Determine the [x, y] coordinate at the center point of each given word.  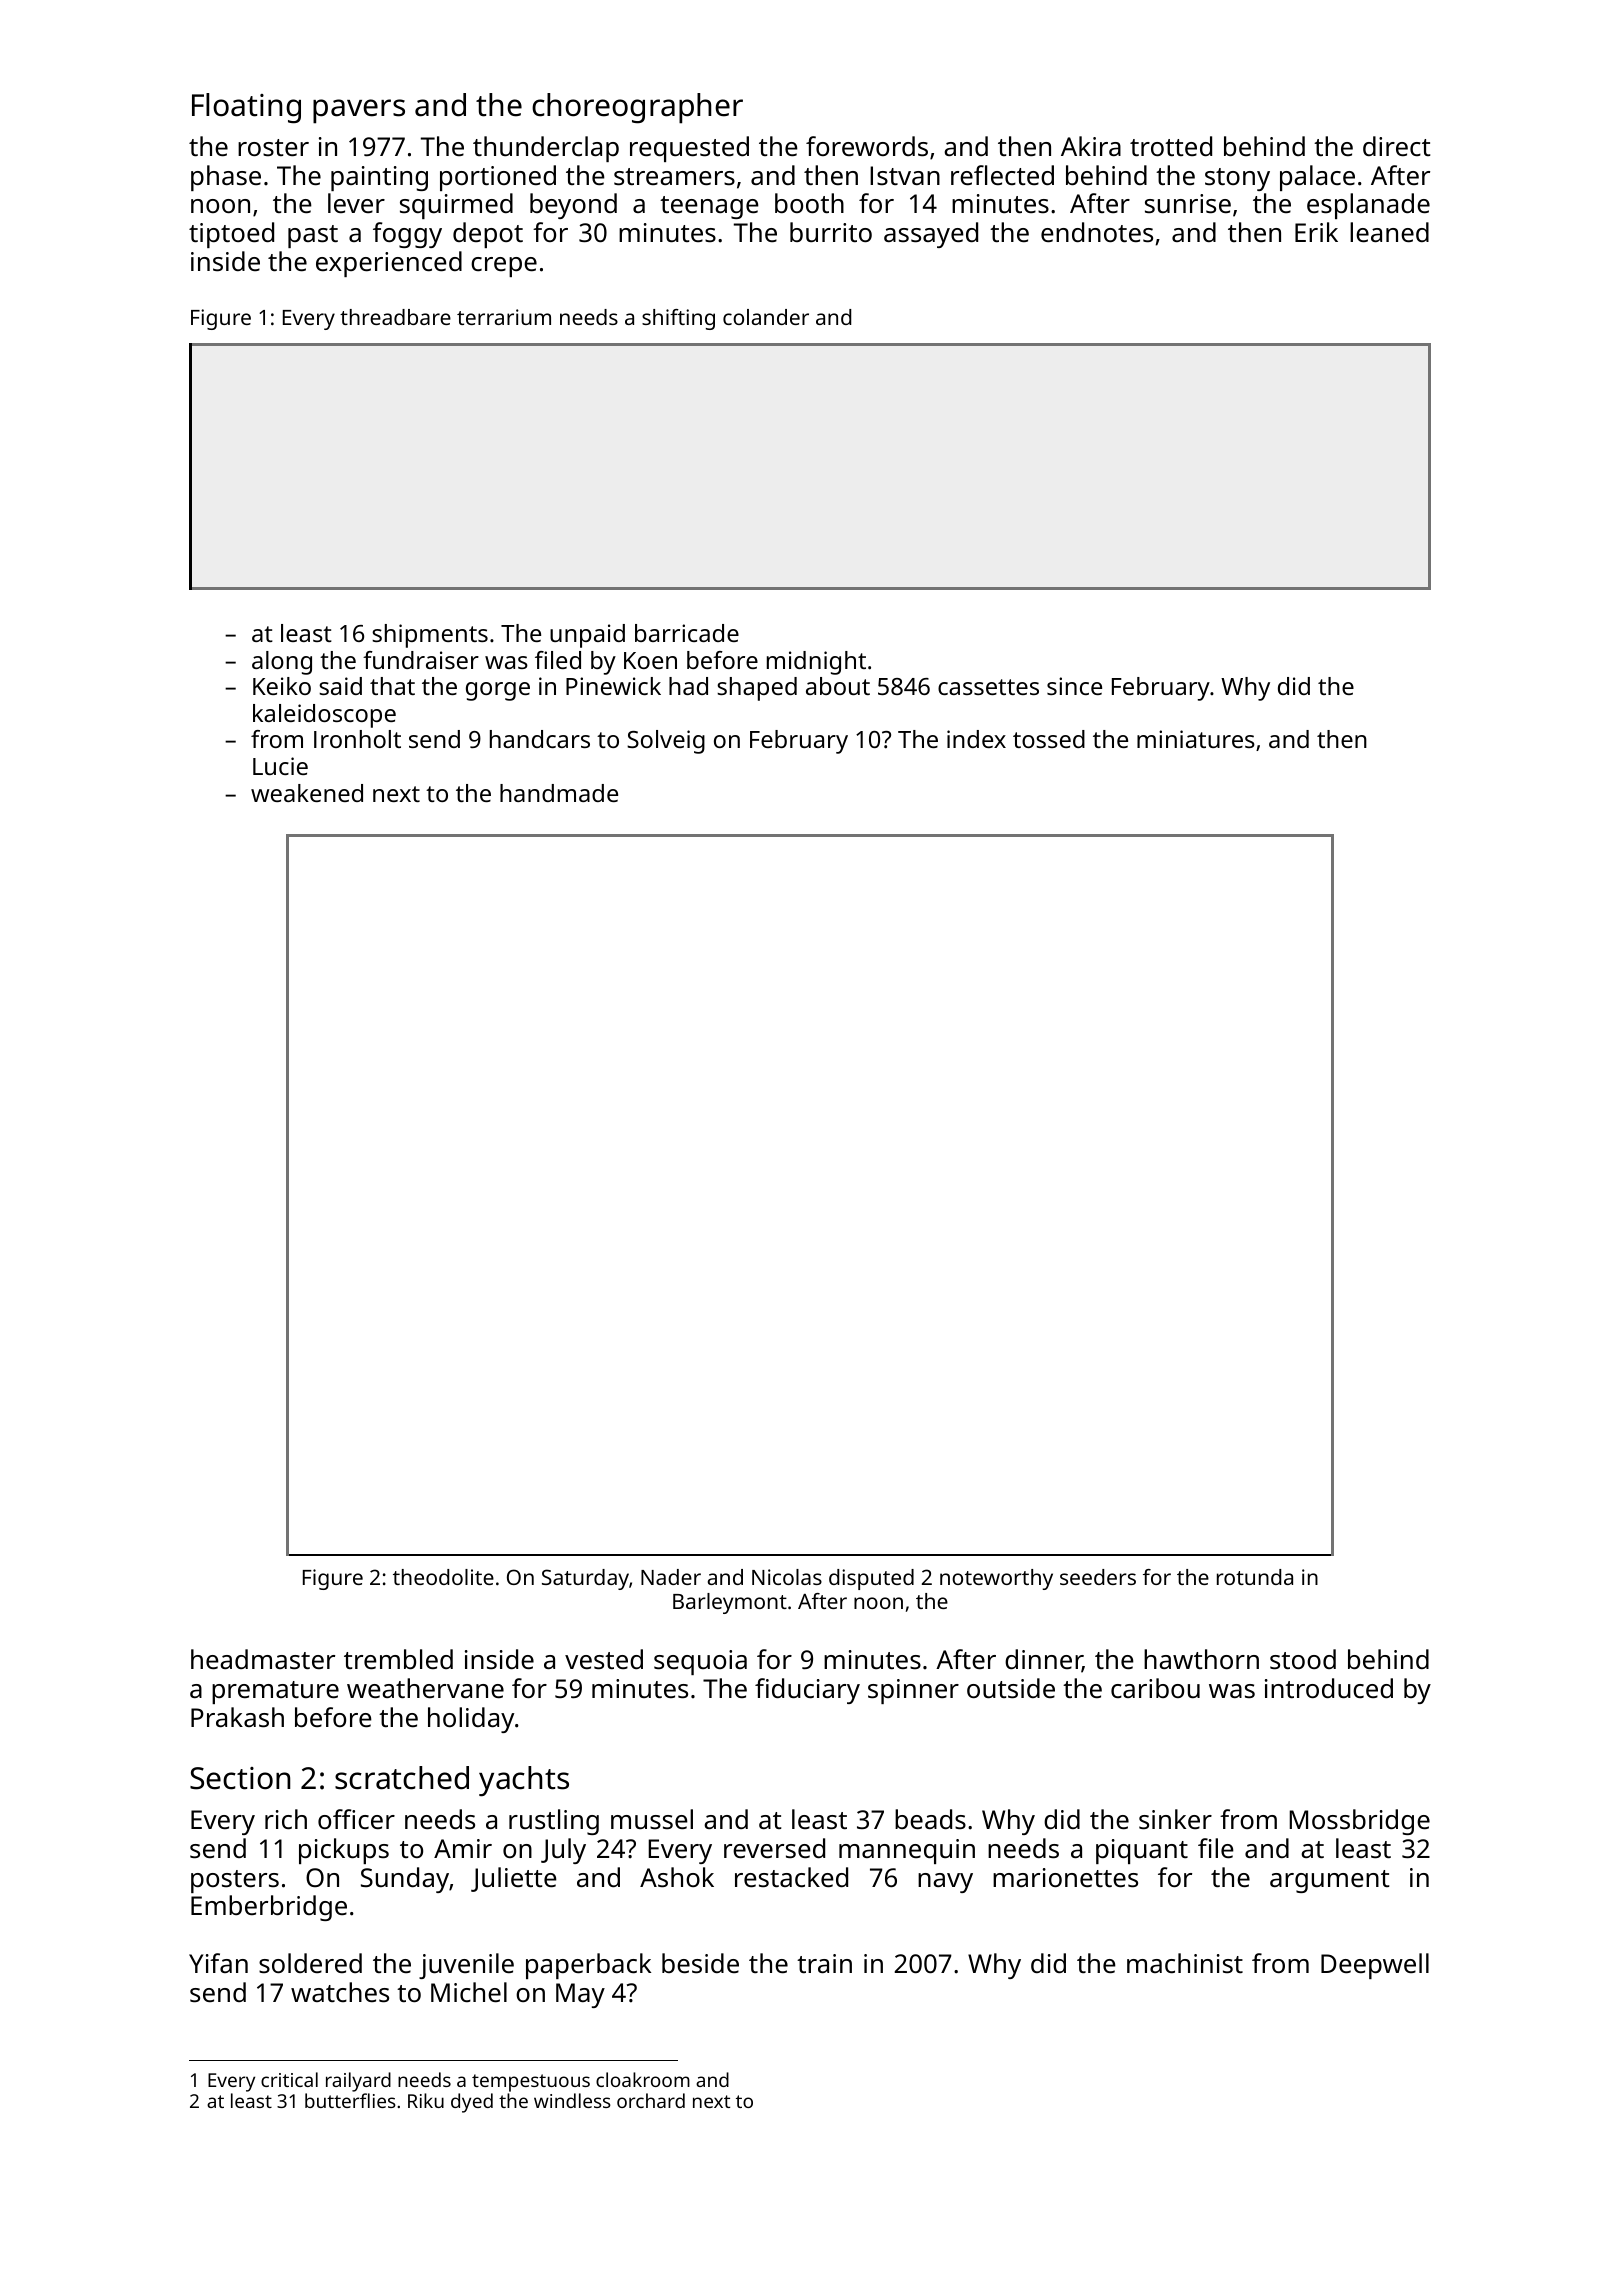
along [282, 663]
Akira [1091, 146]
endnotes [1097, 232]
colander [766, 317]
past [313, 236]
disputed [871, 1579]
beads [930, 1819]
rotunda [1255, 1577]
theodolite [443, 1577]
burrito [831, 232]
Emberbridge [269, 1908]
